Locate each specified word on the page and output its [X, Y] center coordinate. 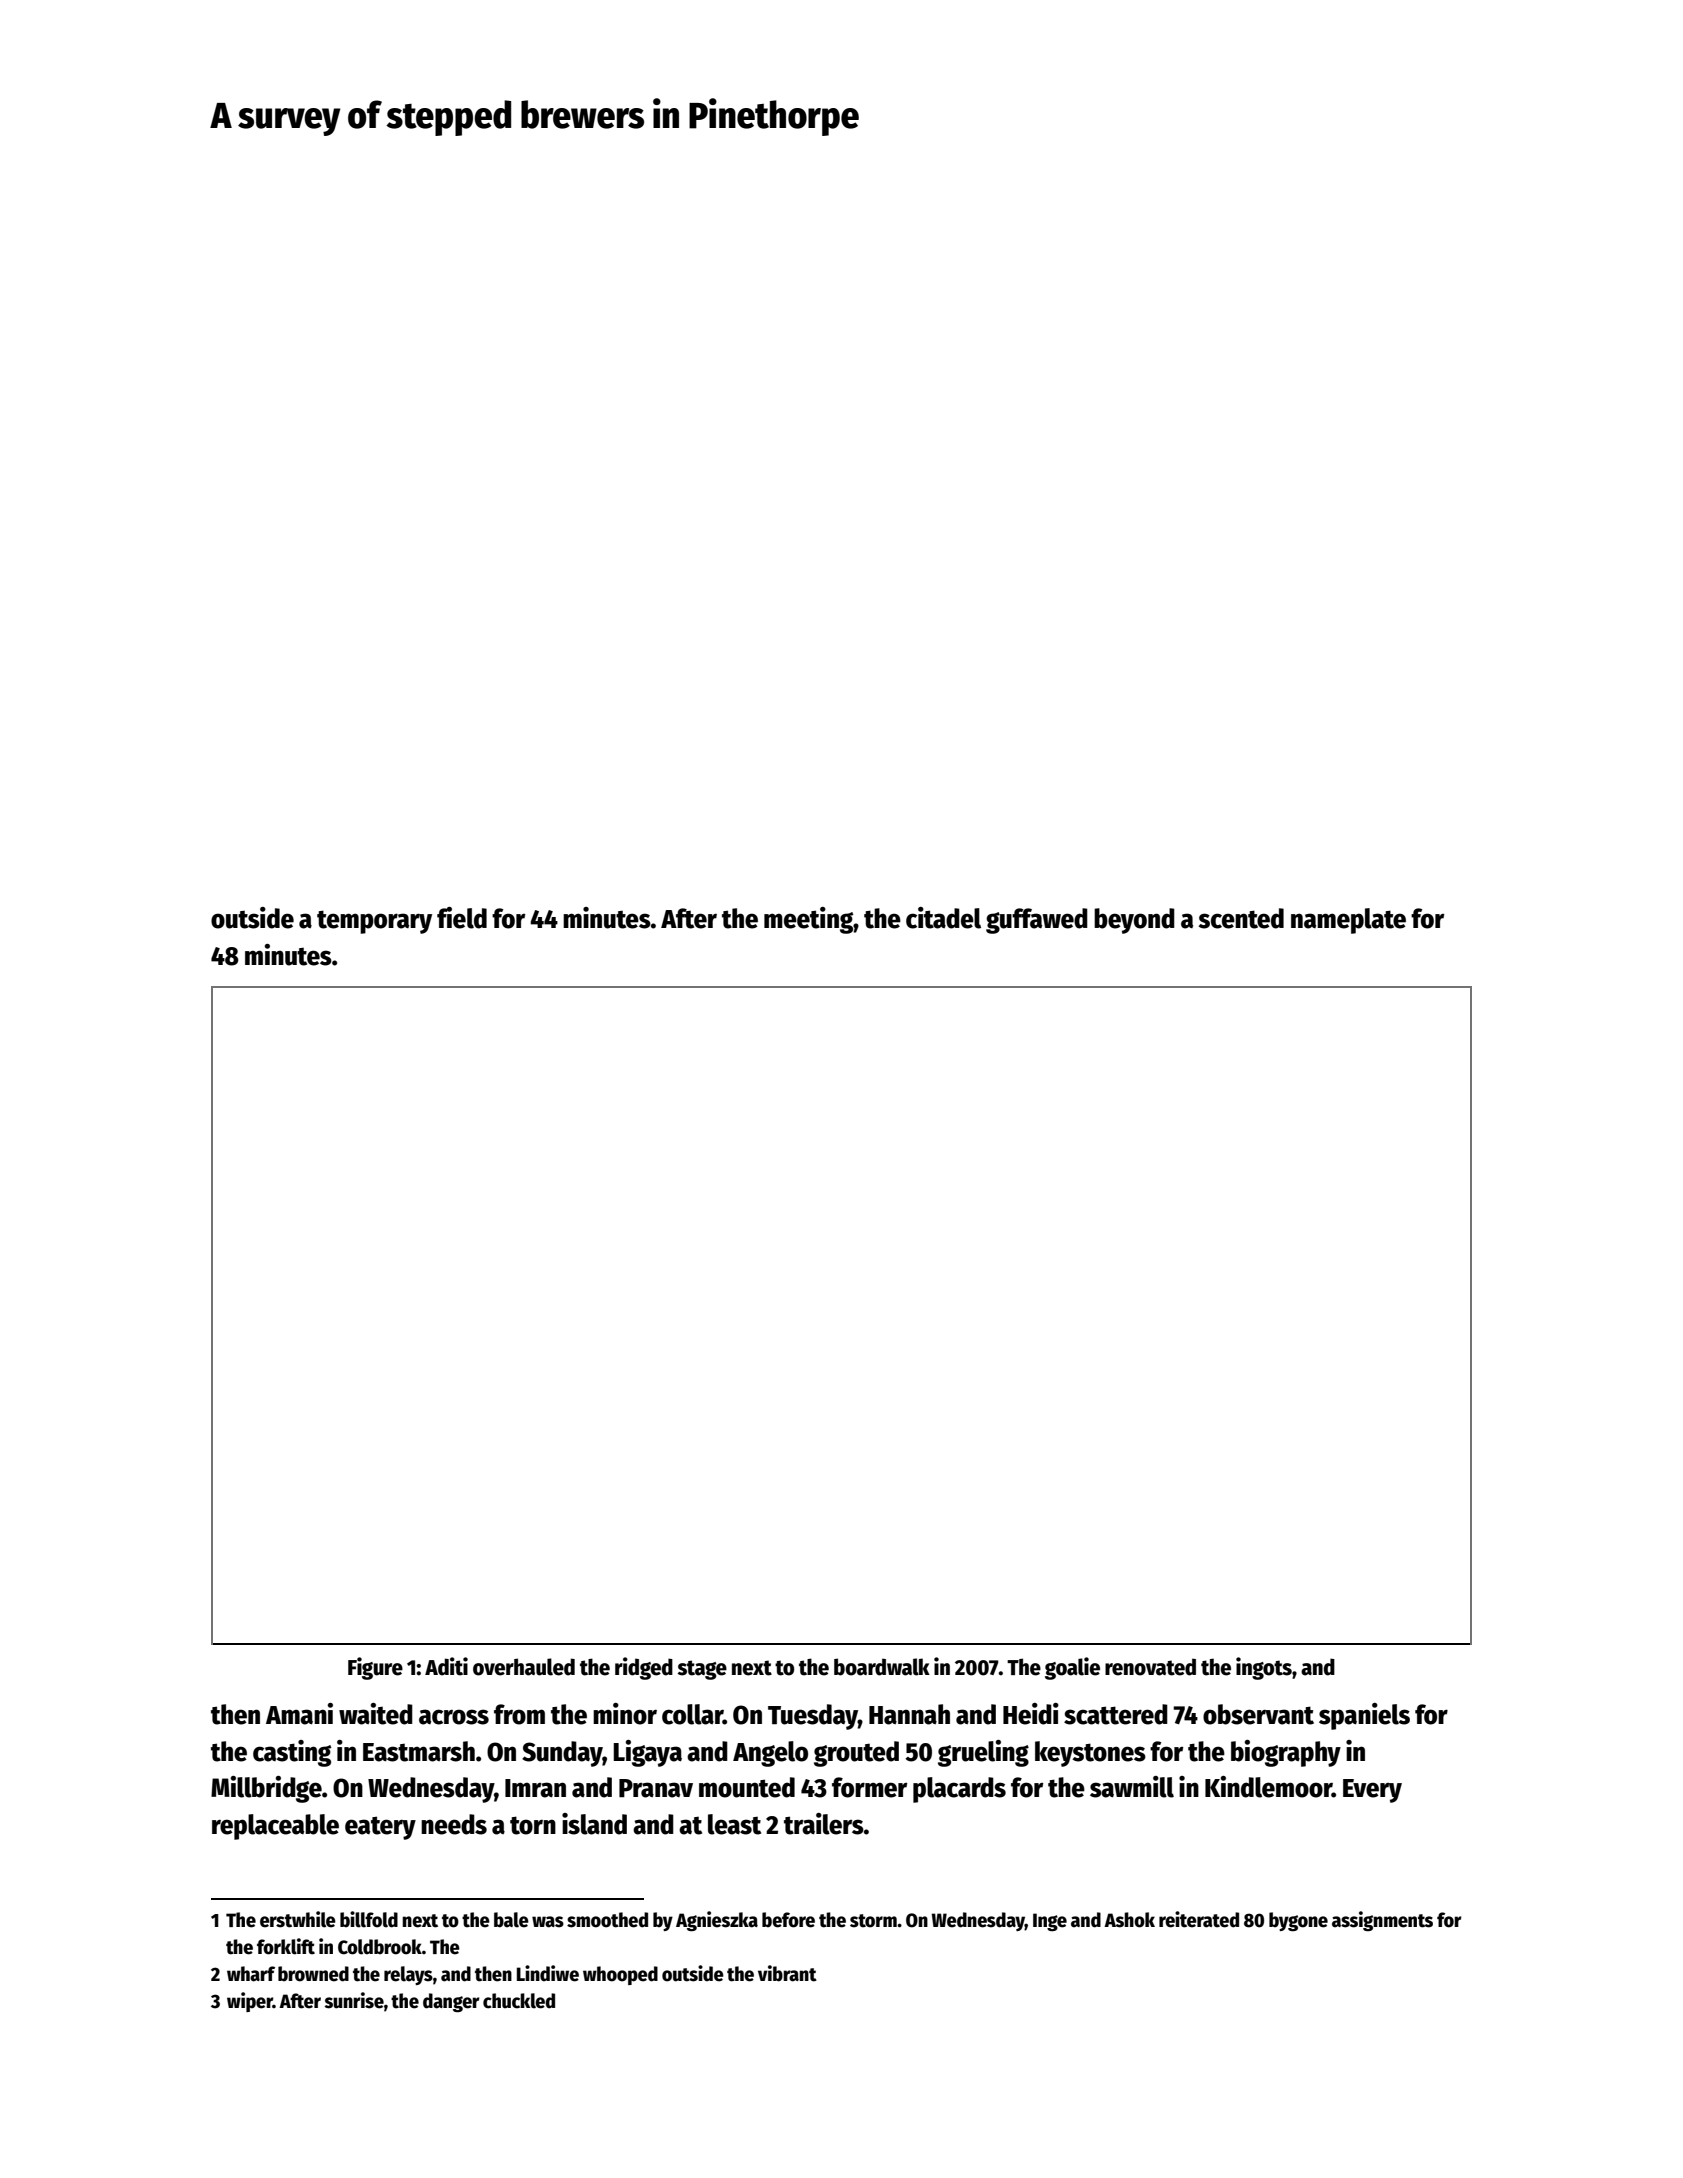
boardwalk [882, 1667]
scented [1241, 918]
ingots [1264, 1668]
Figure [375, 1668]
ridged [644, 1668]
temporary [374, 922]
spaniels [1364, 1716]
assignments [1382, 1921]
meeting [809, 920]
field [462, 918]
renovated [1150, 1667]
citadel [943, 918]
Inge [1050, 1922]
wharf [251, 1974]
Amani [299, 1714]
